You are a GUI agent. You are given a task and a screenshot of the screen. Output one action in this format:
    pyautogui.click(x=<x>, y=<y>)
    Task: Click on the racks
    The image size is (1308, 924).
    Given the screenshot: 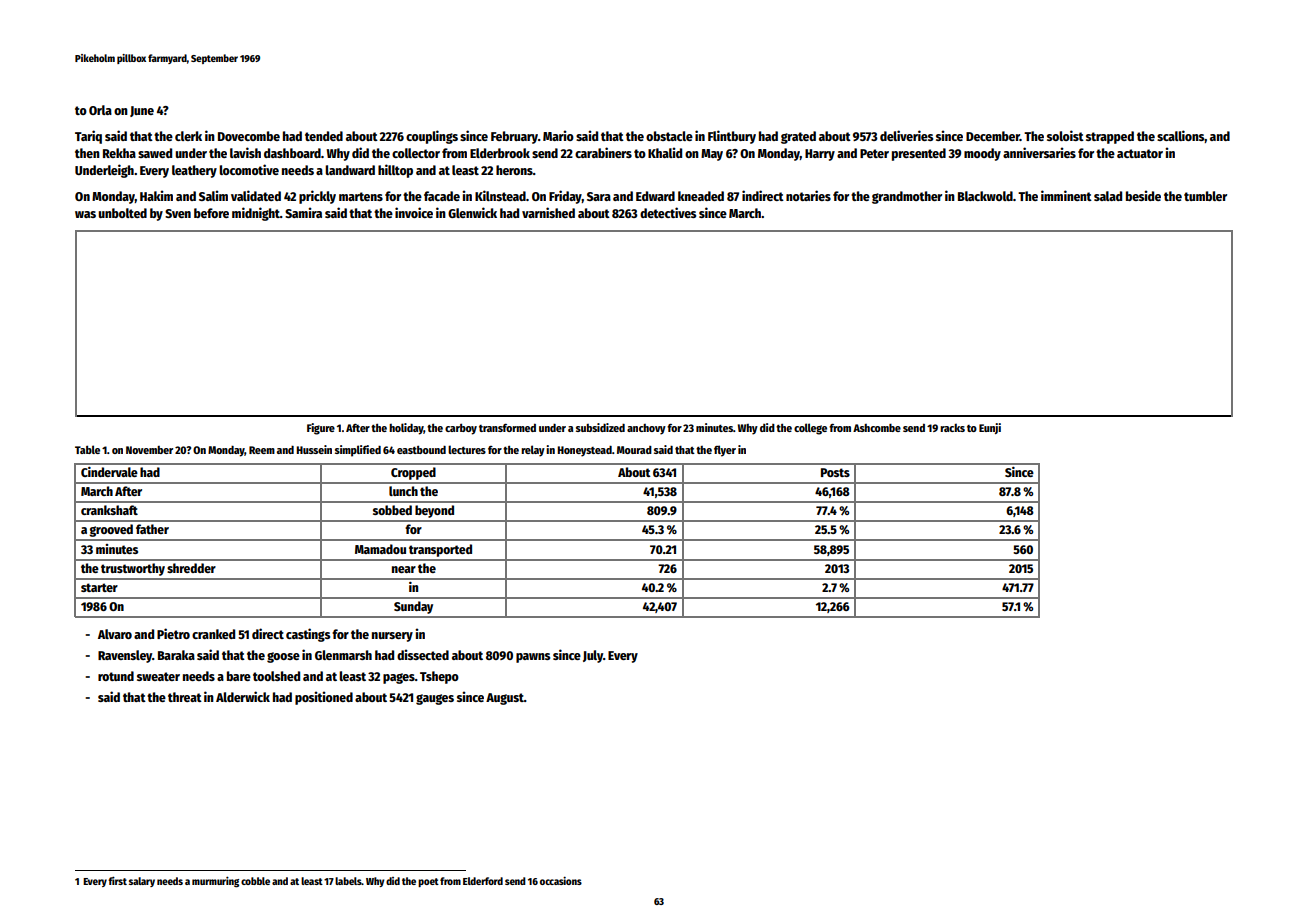 What is the action you would take?
    pyautogui.click(x=952, y=428)
